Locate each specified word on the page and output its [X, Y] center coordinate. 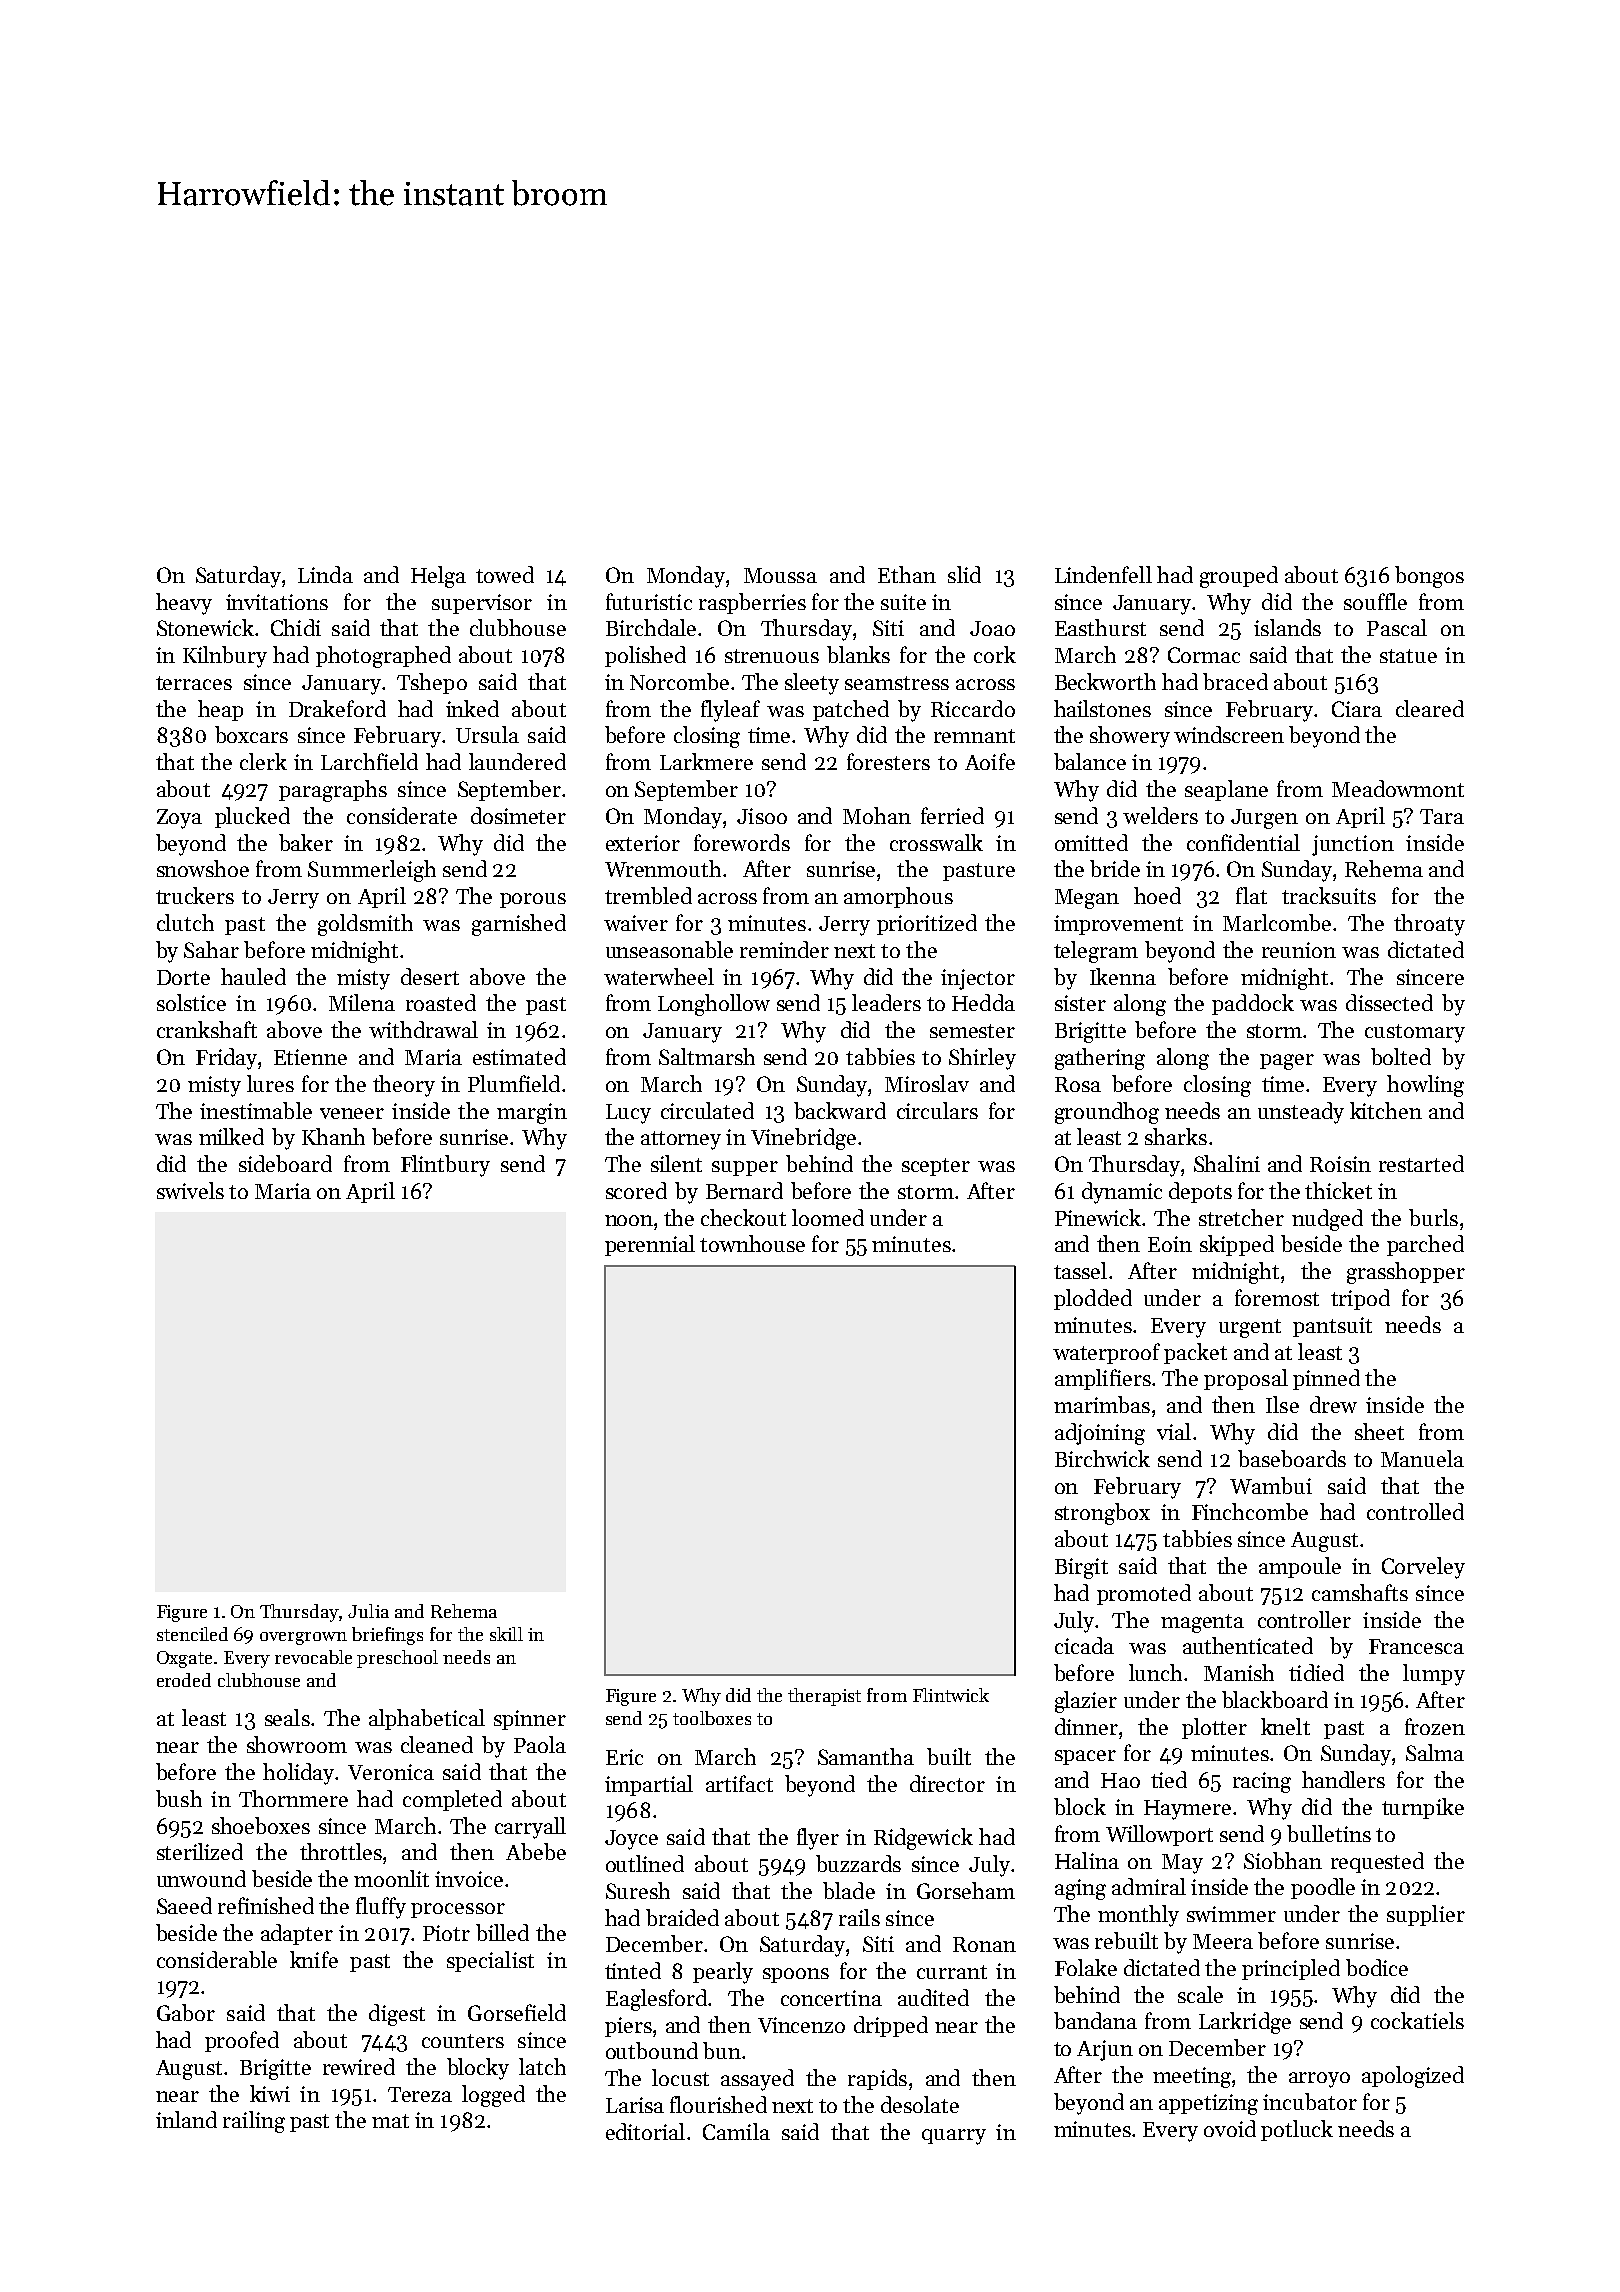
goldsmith [365, 925]
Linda [325, 574]
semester [972, 1031]
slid [964, 574]
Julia [368, 1611]
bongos [1429, 577]
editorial [645, 2131]
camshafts [1360, 1592]
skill [506, 1634]
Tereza [420, 2094]
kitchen [1386, 1110]
